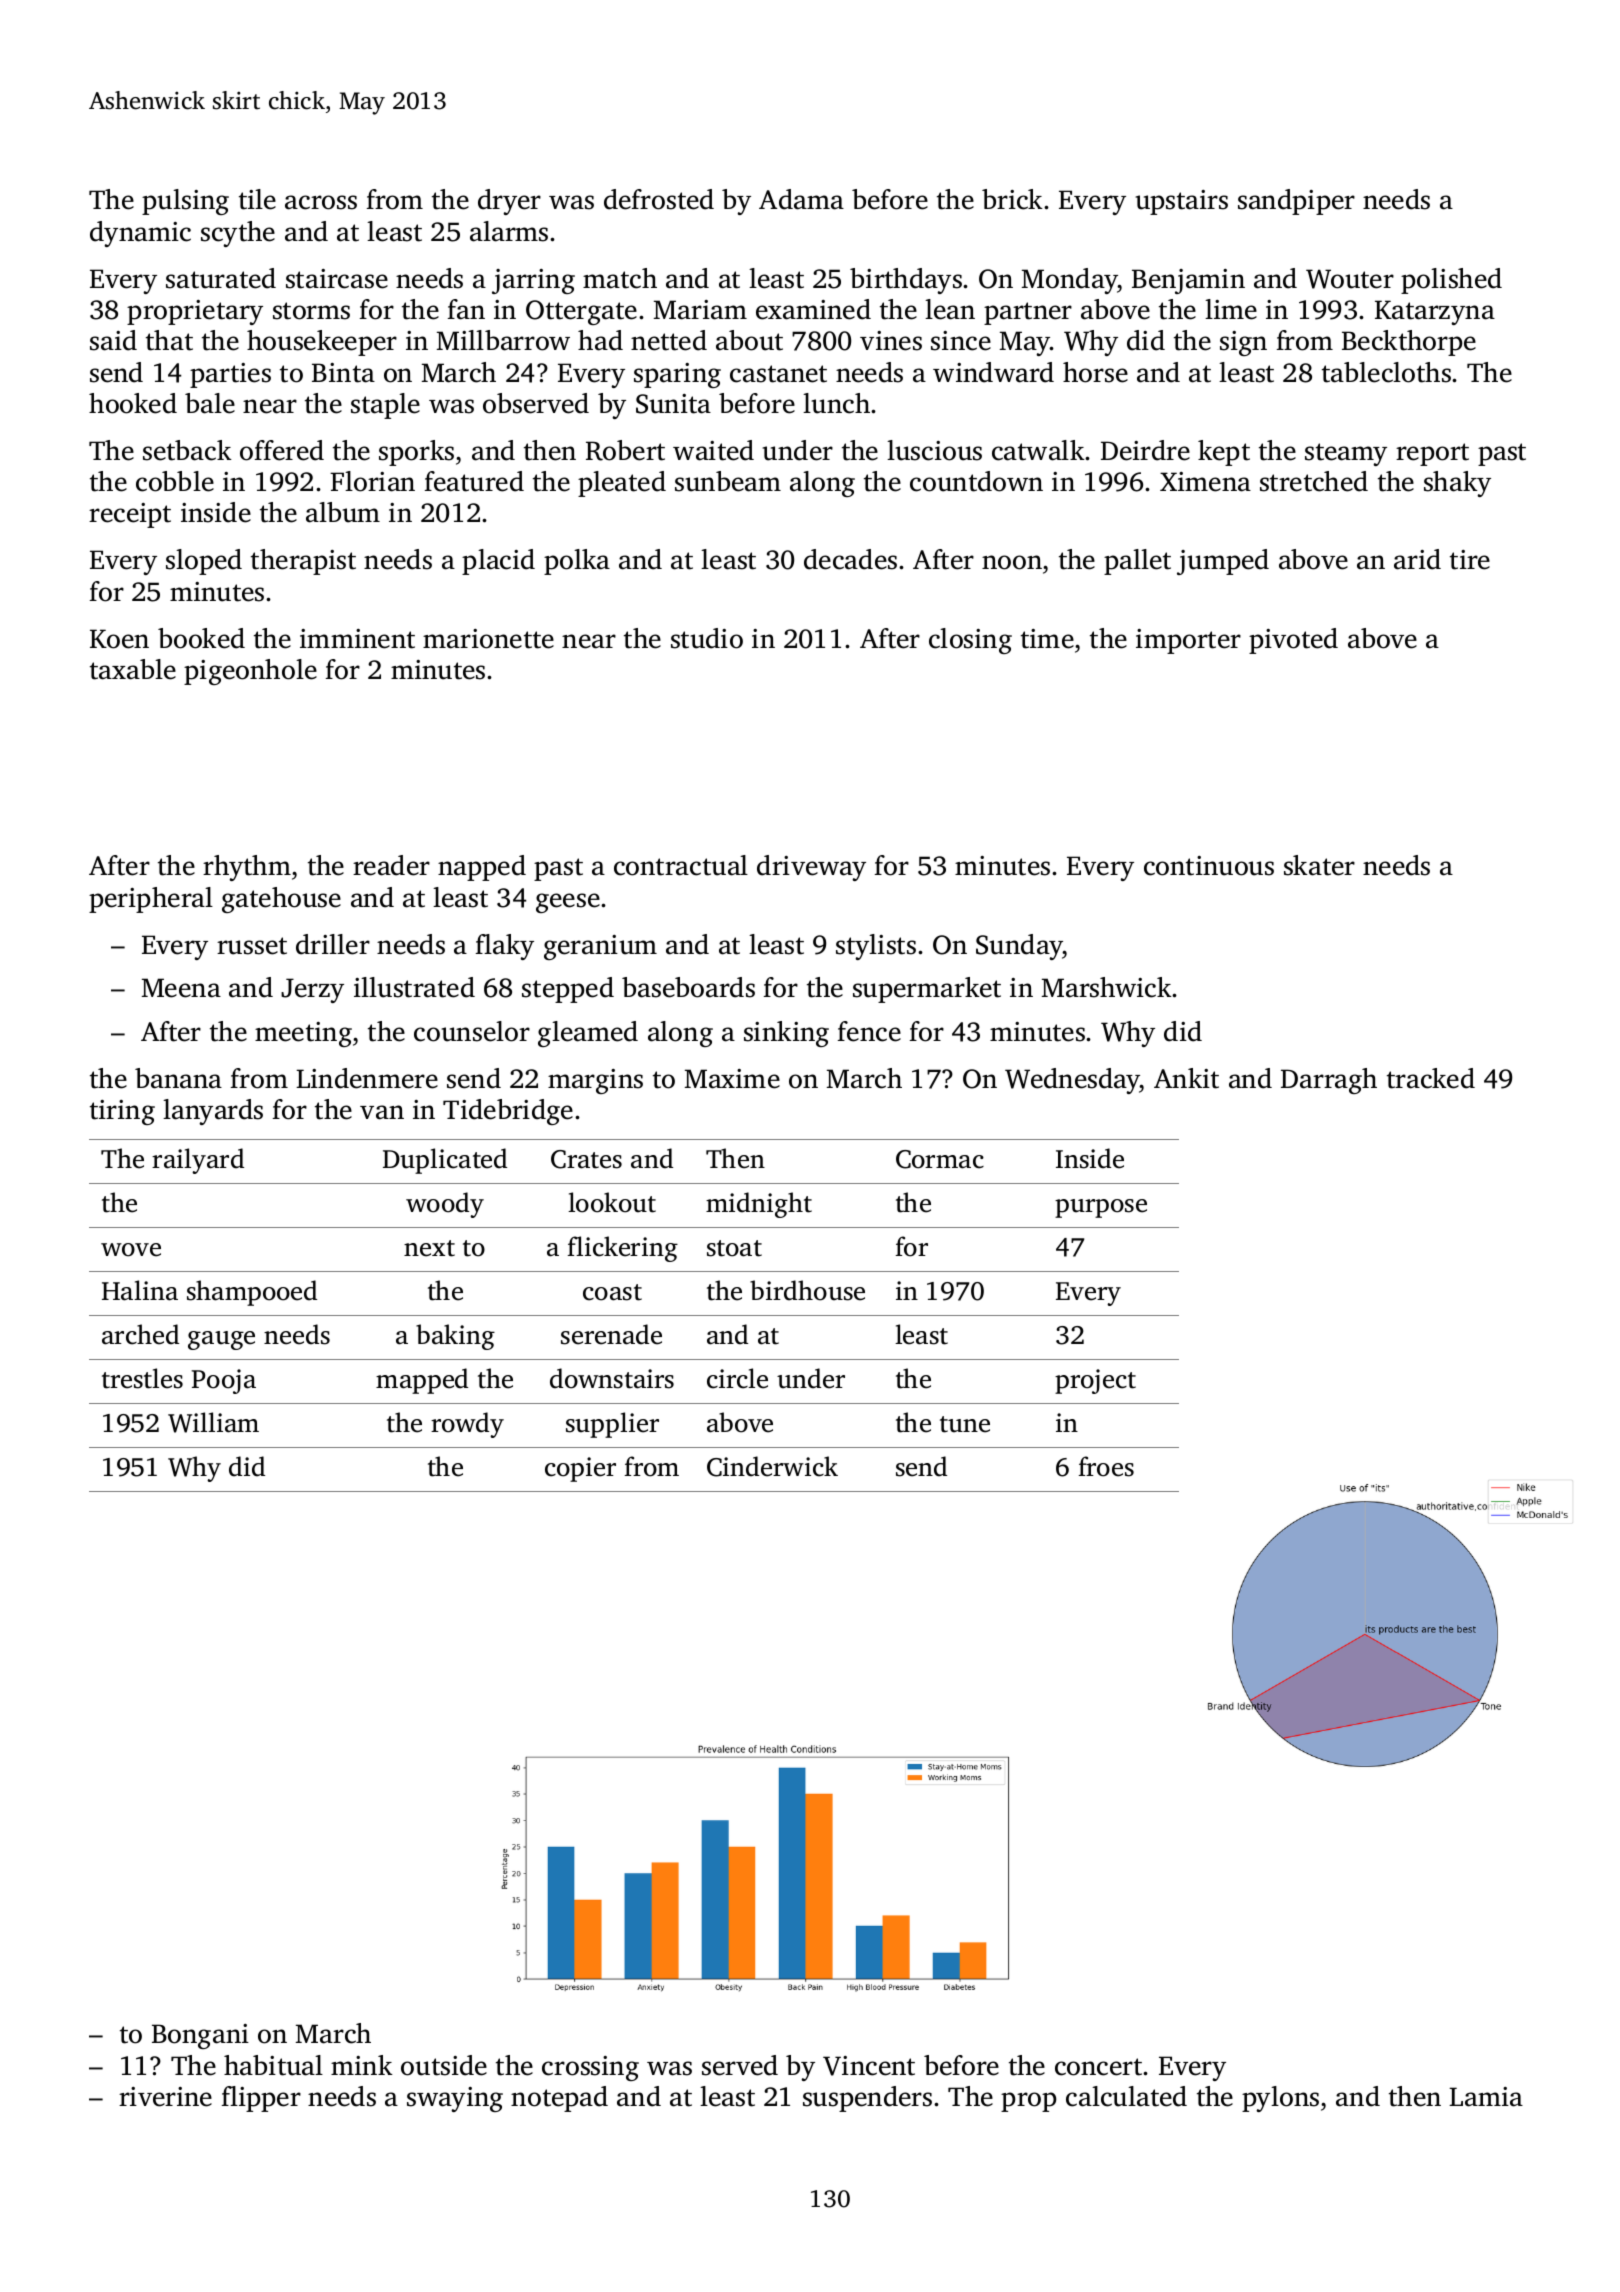 The height and width of the page is (2292, 1620). What do you see at coordinates (185, 202) in the page?
I see `pulsing` at bounding box center [185, 202].
